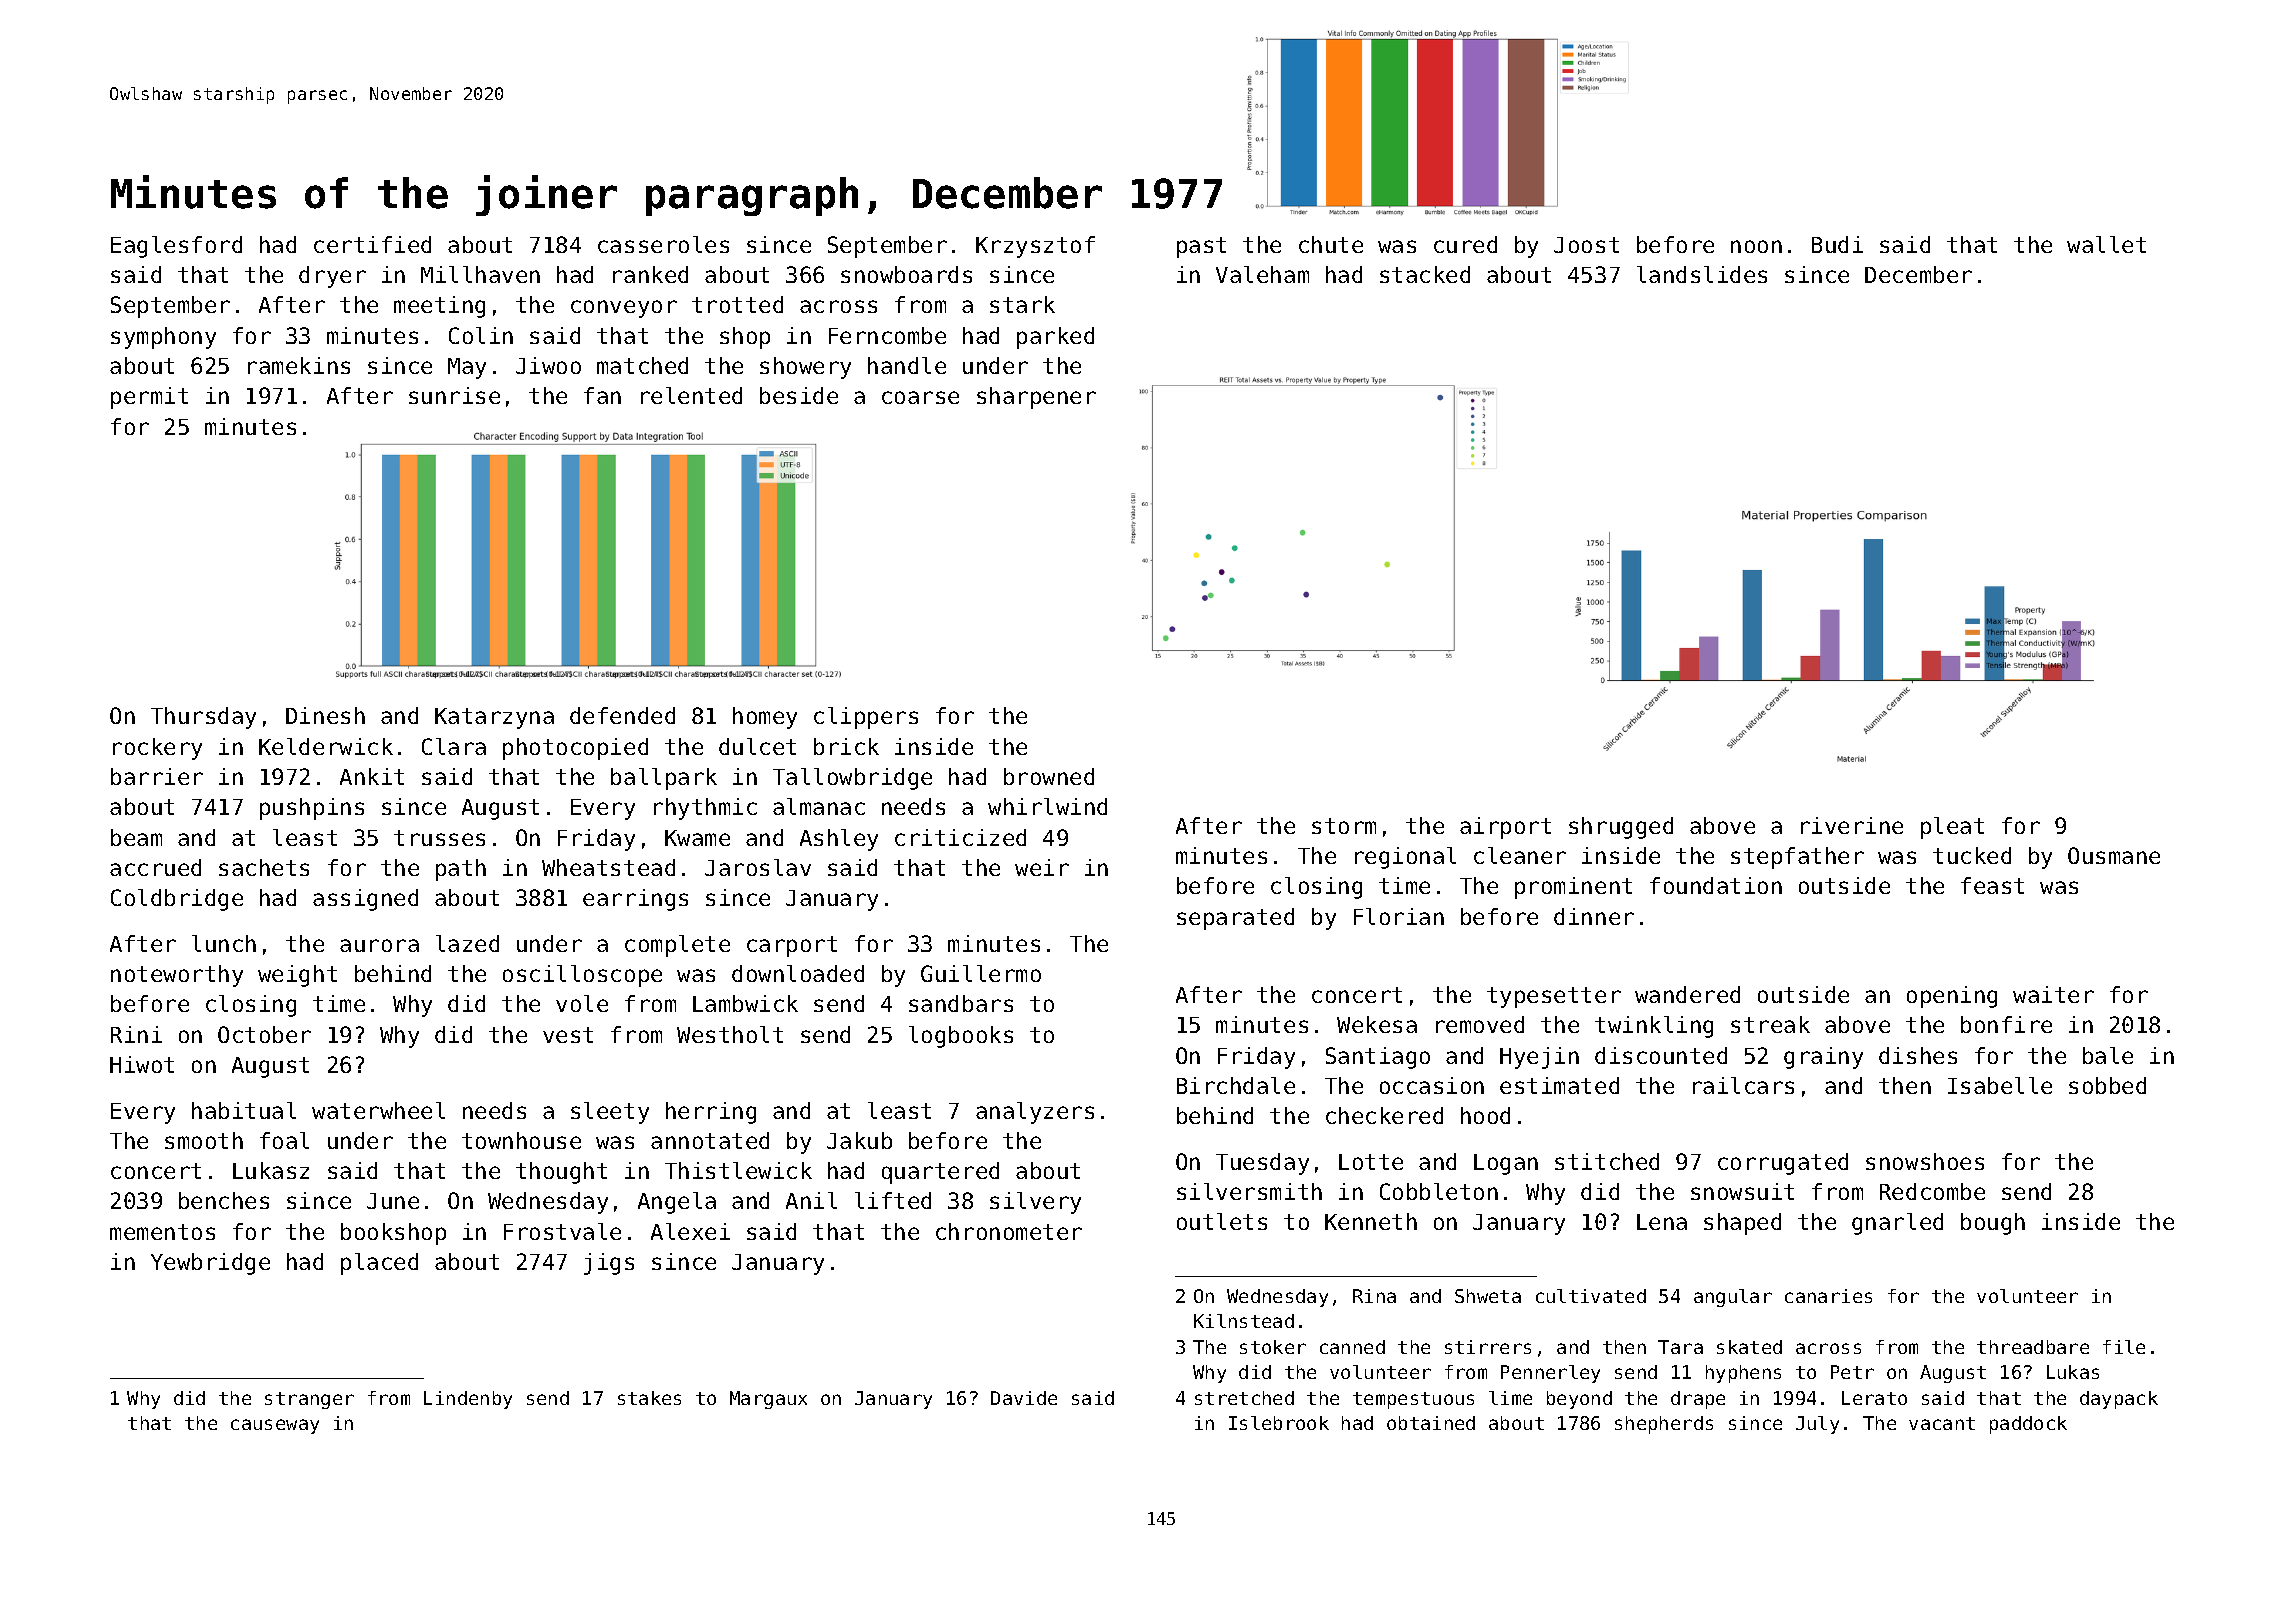 The image size is (2292, 1620). I want to click on riverine, so click(1852, 825).
